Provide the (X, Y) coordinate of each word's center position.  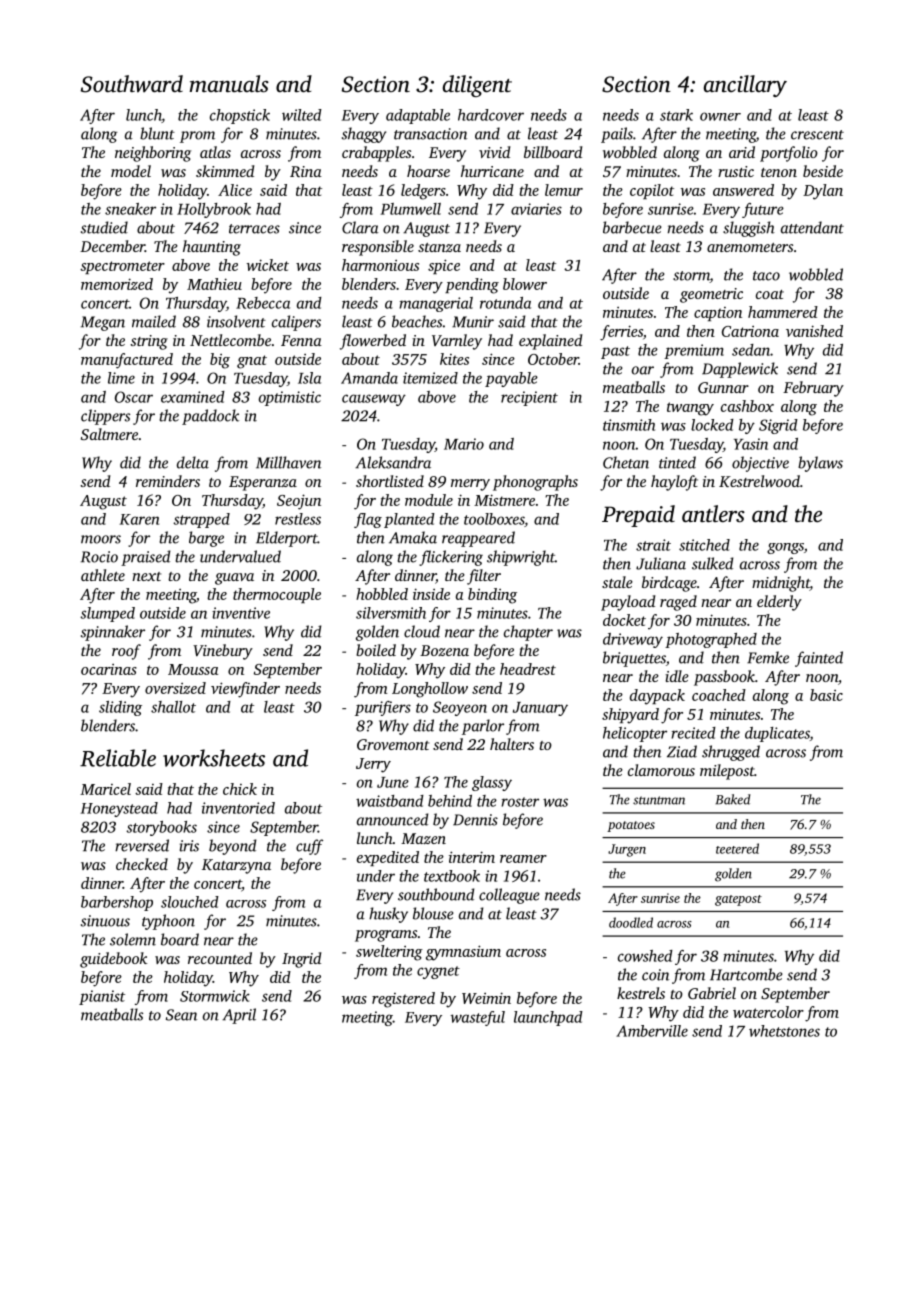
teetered (737, 848)
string (149, 342)
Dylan (823, 192)
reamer (523, 859)
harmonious (380, 265)
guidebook (113, 960)
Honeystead (119, 809)
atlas (215, 152)
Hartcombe (746, 974)
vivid (495, 152)
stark (676, 115)
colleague (509, 896)
